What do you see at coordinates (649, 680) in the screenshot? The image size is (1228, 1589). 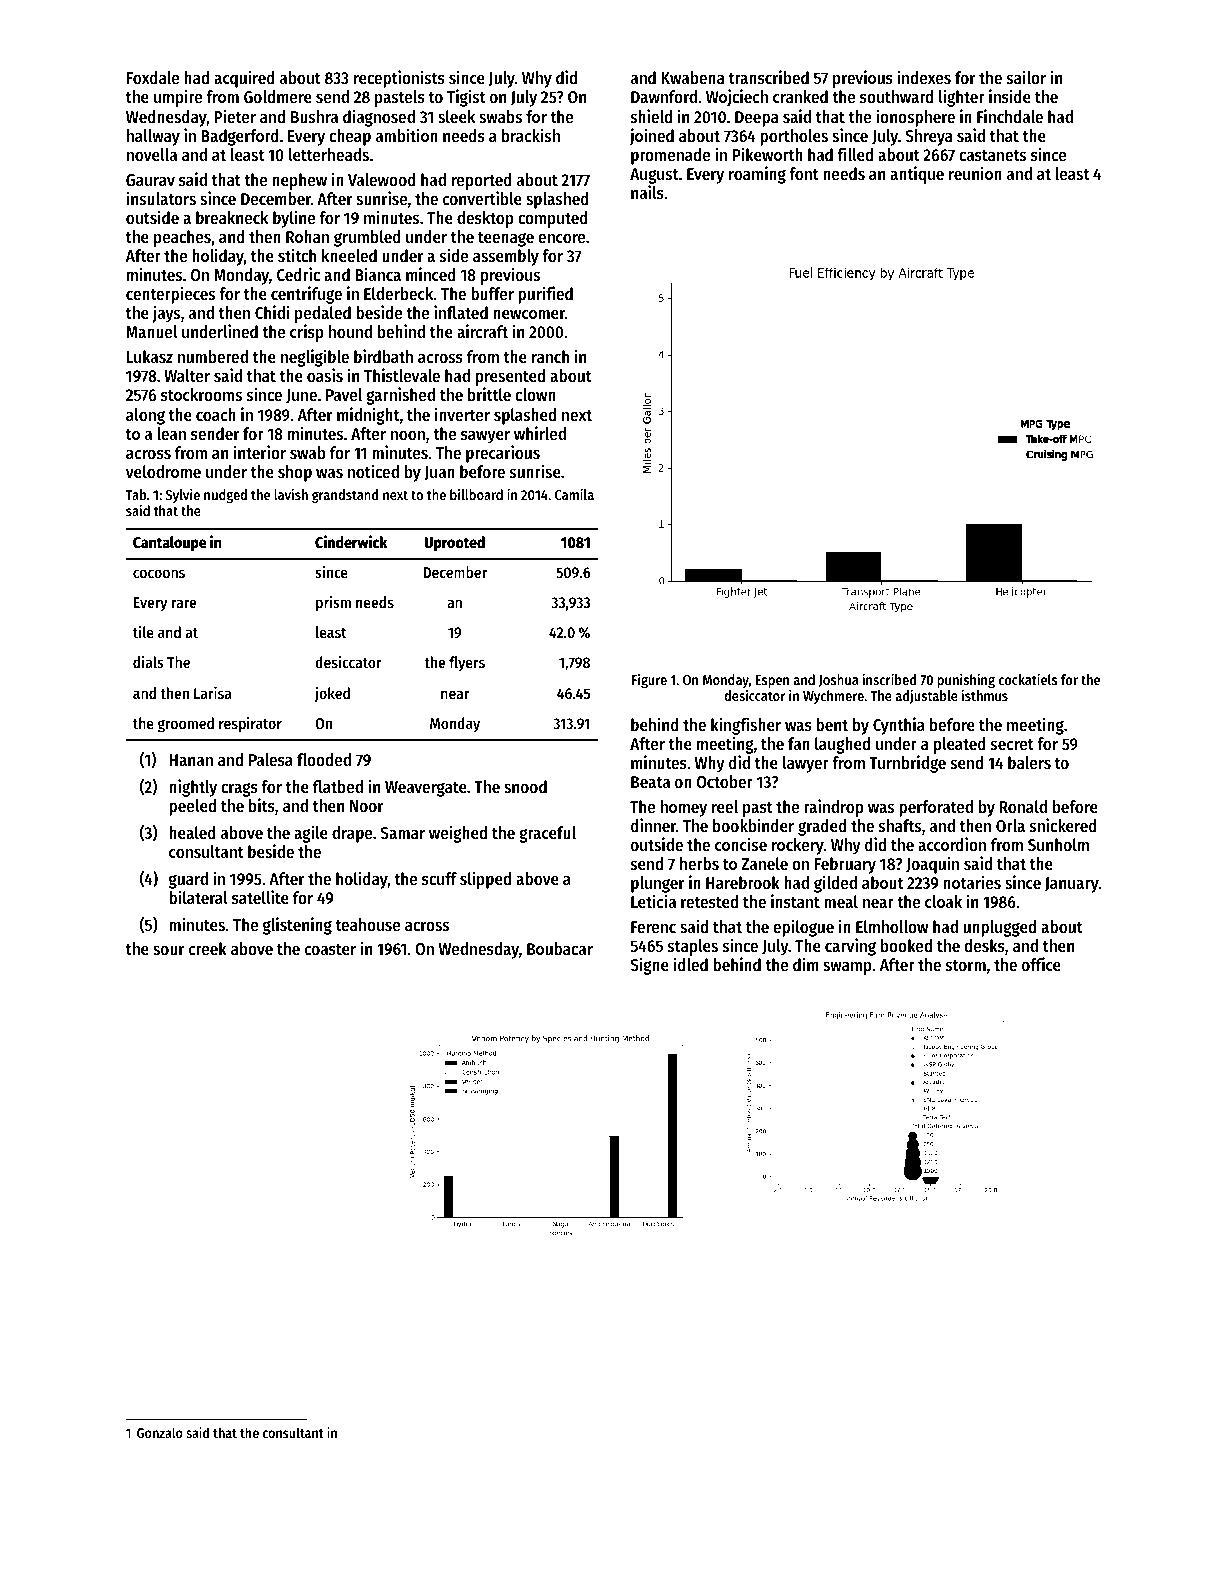 I see `Figure` at bounding box center [649, 680].
